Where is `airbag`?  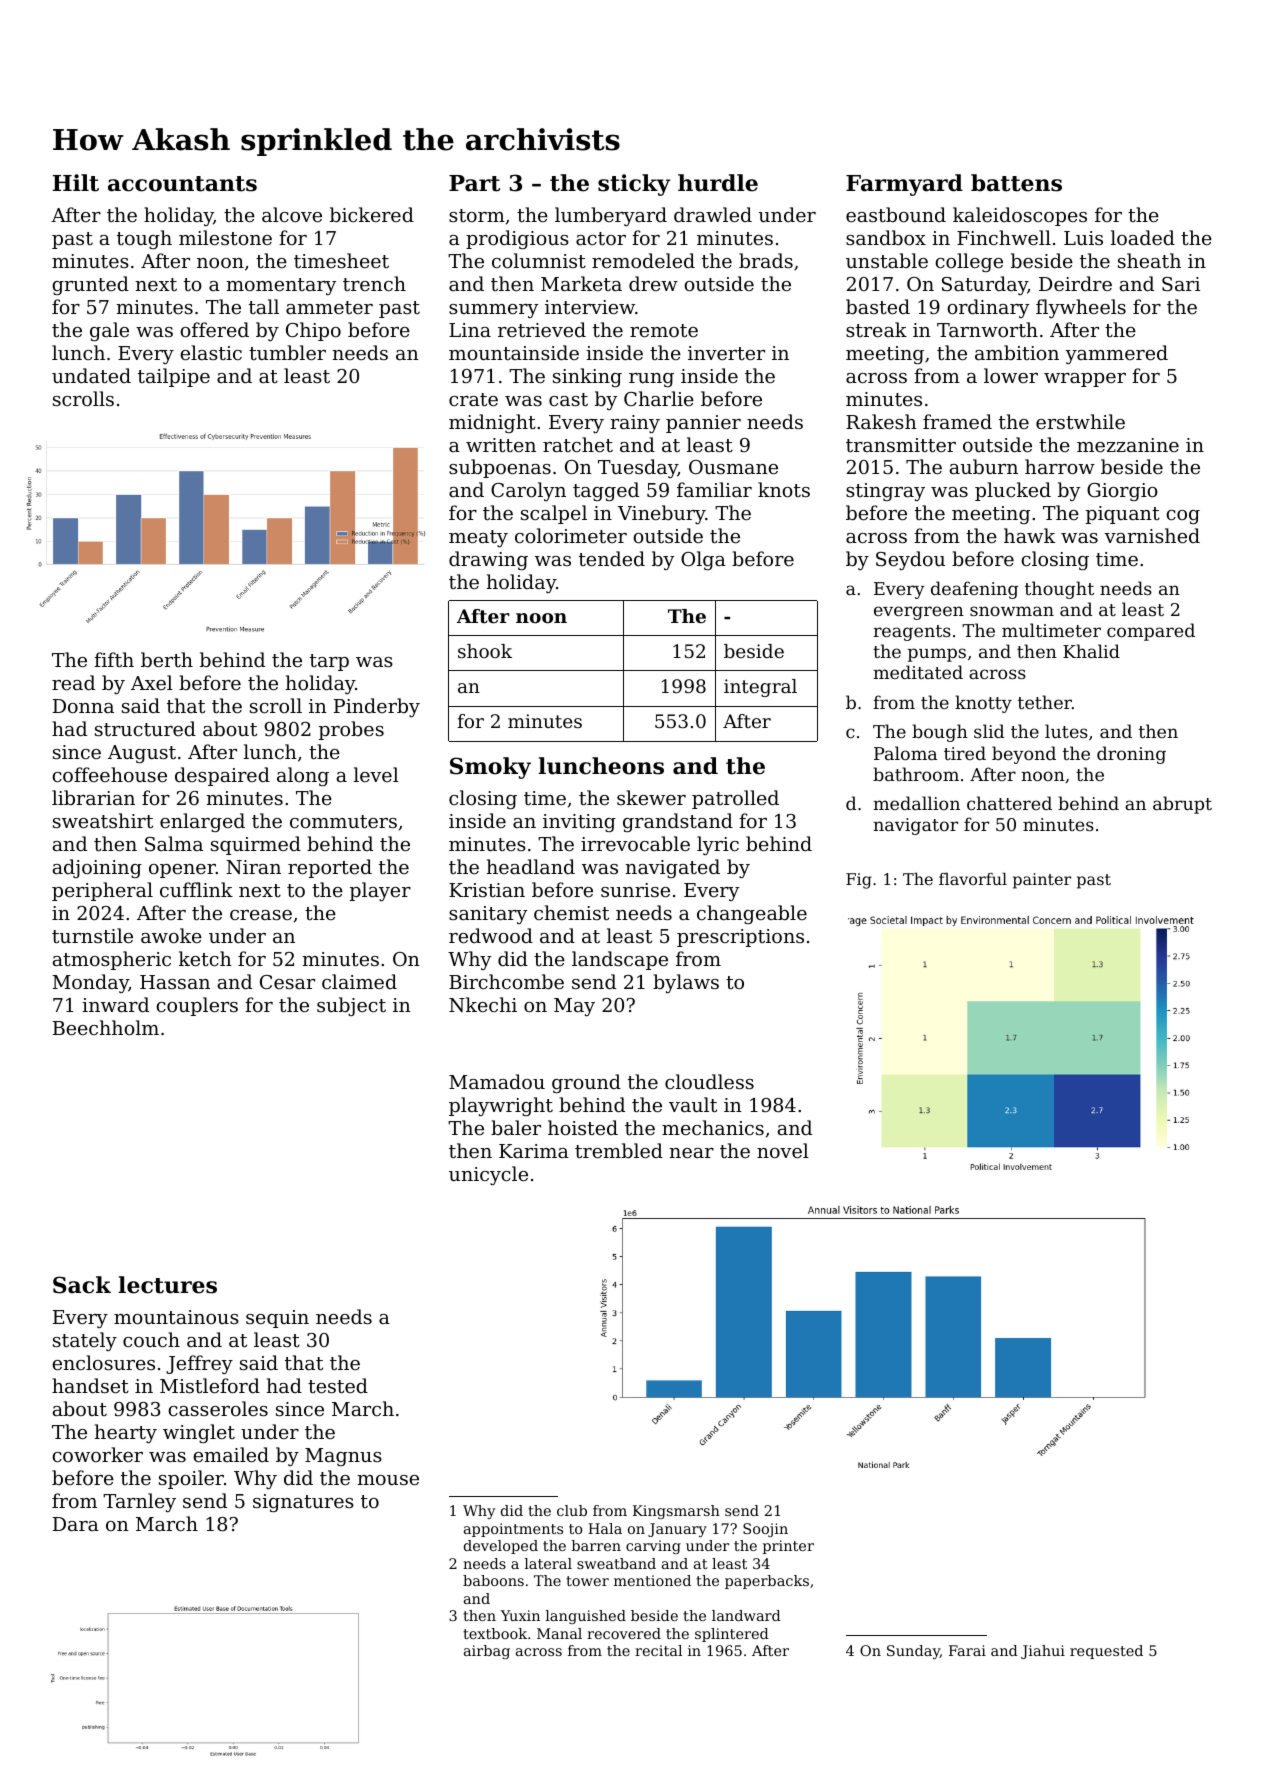
airbag is located at coordinates (487, 1652).
